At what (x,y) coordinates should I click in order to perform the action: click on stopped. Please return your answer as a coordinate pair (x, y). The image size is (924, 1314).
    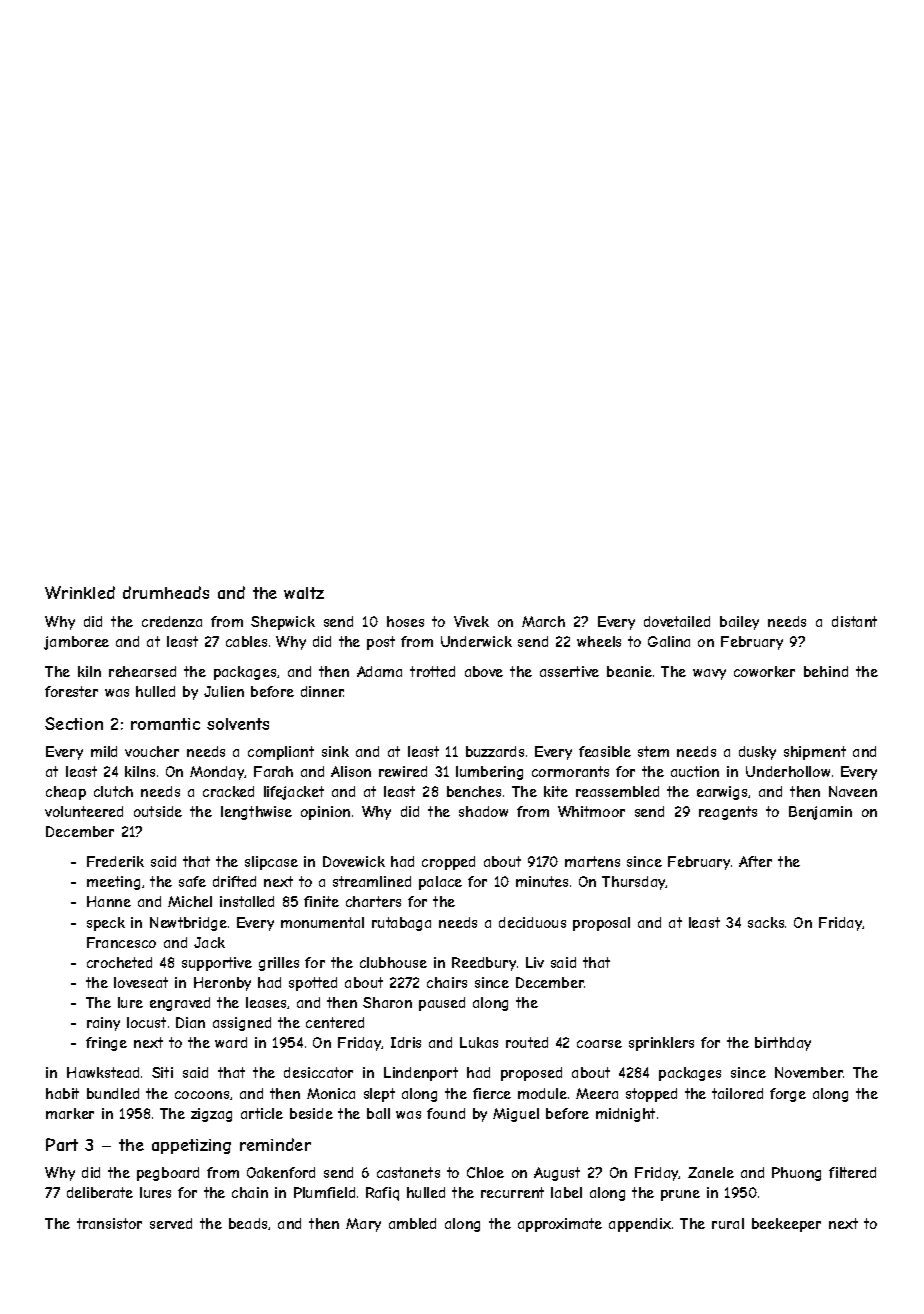
    Looking at the image, I should click on (651, 1095).
